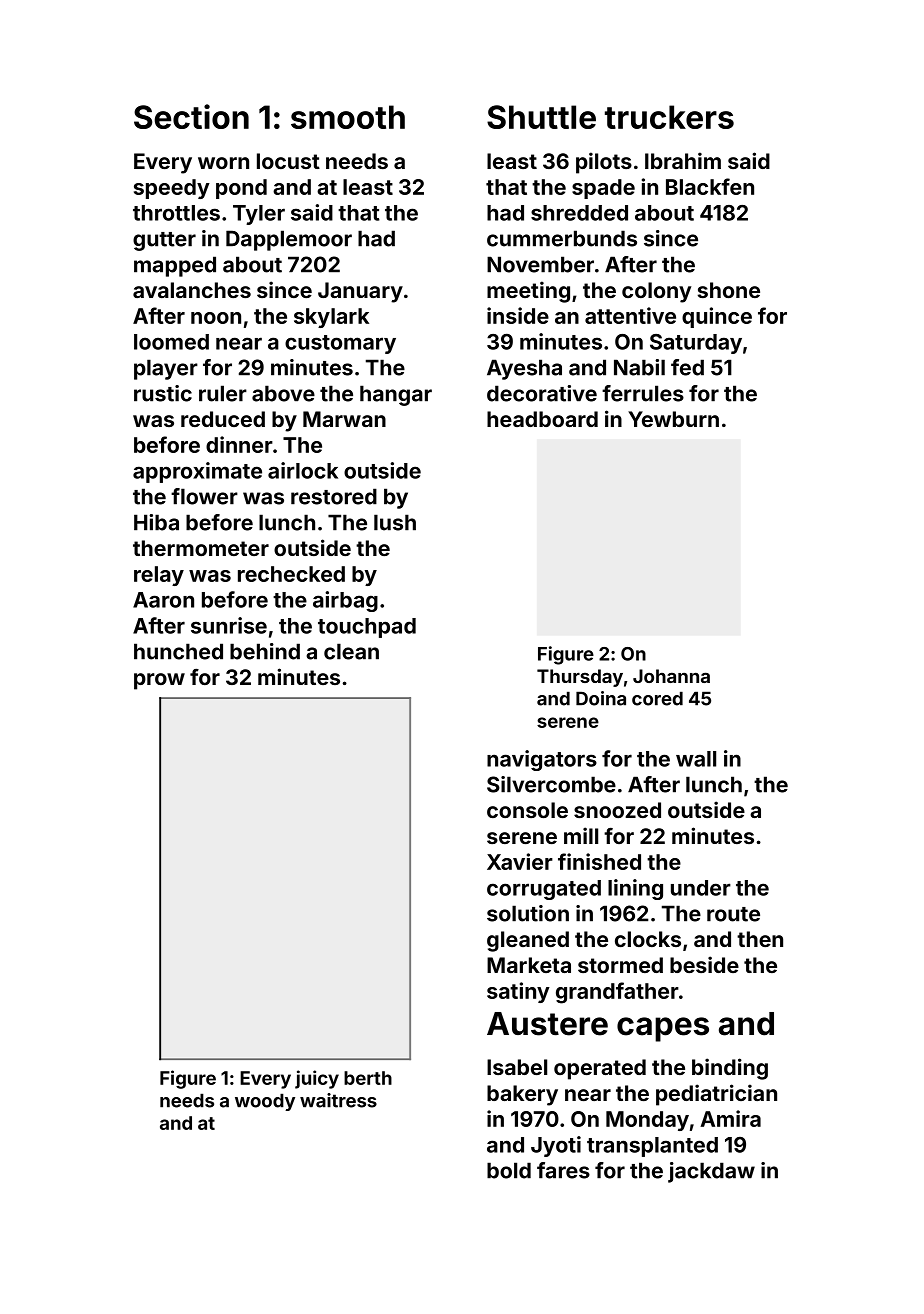 The image size is (924, 1314). Describe the element at coordinates (171, 342) in the screenshot. I see `loomed` at that location.
